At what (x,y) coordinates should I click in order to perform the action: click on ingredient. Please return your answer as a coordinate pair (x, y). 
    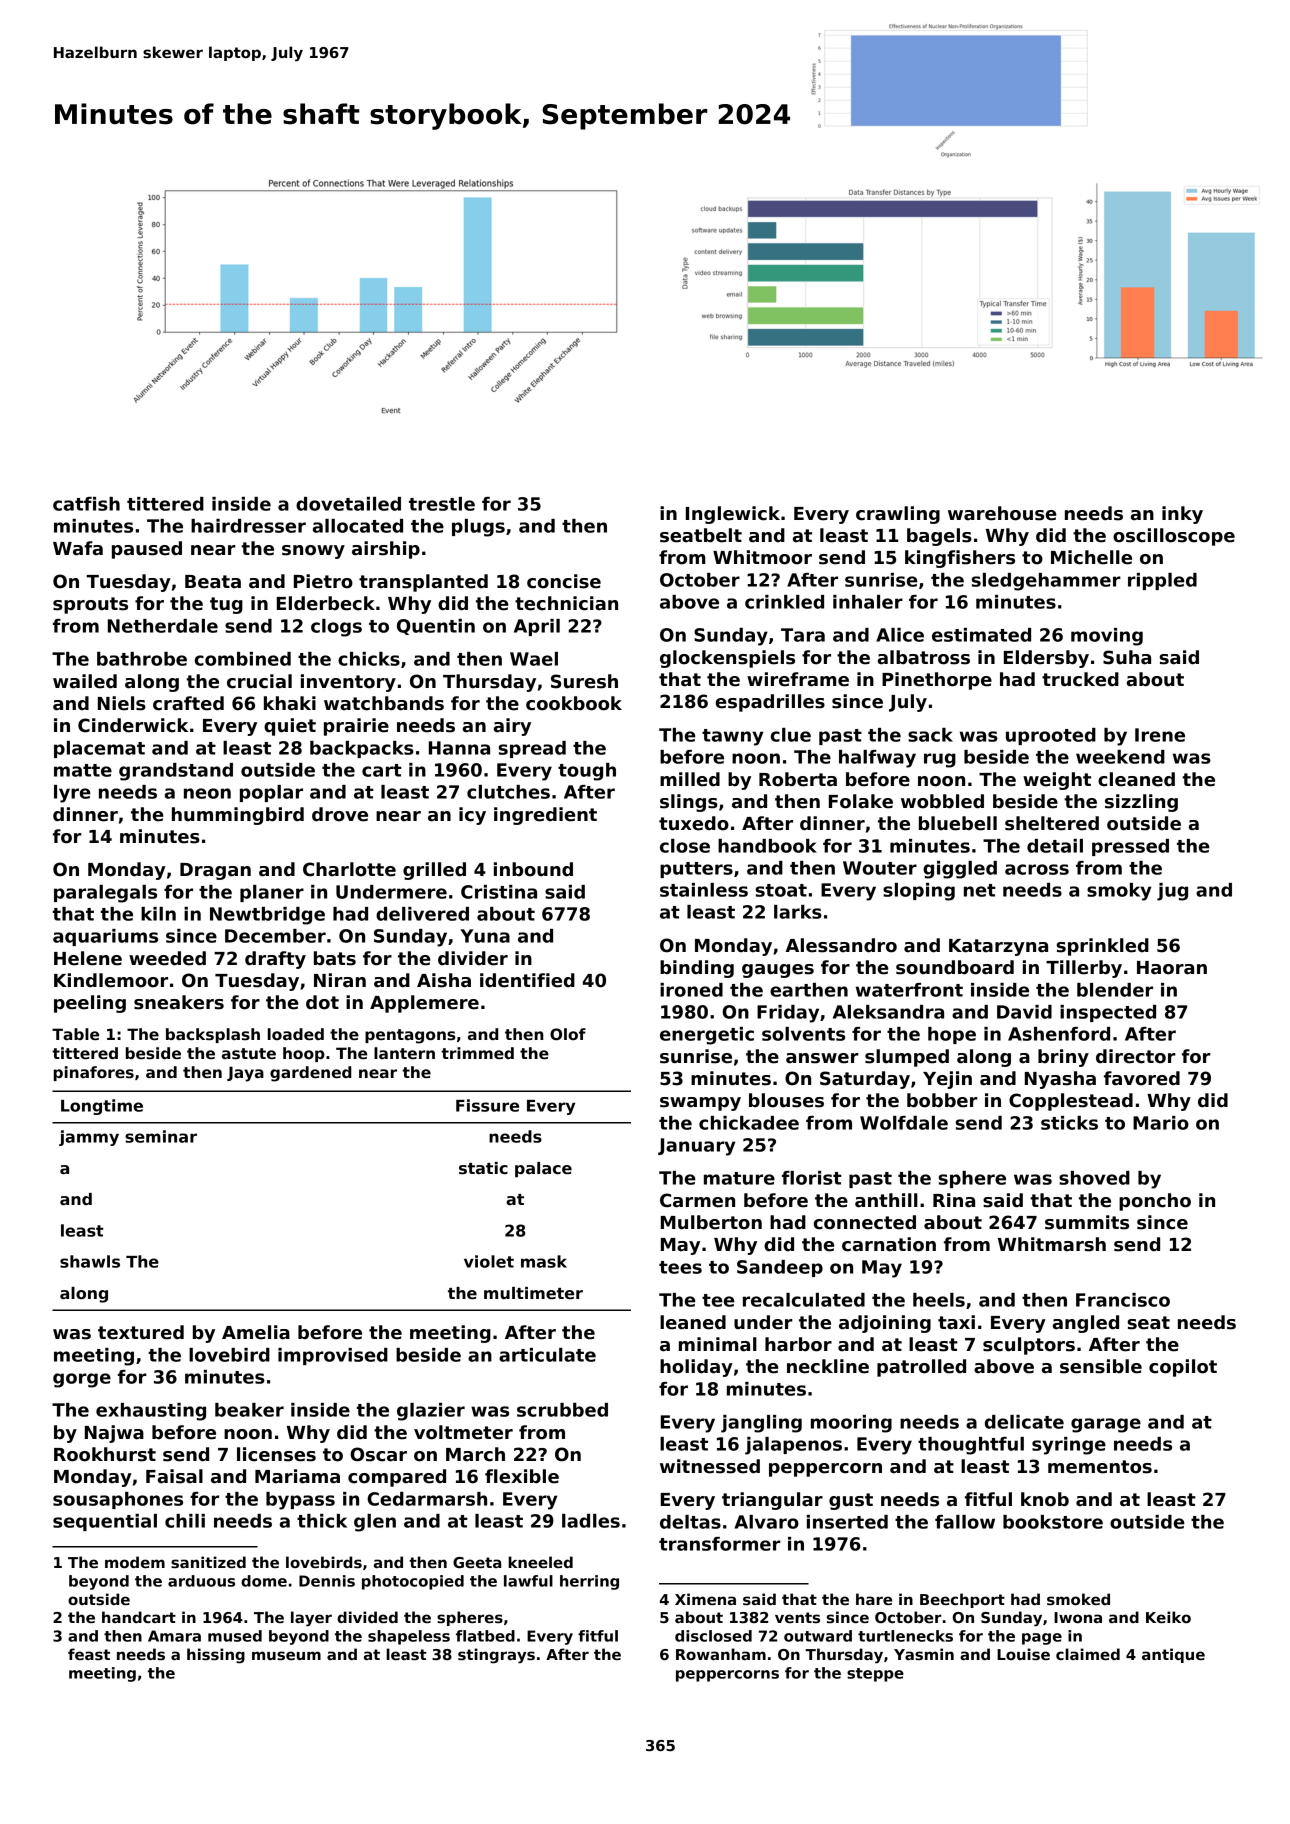
    Looking at the image, I should click on (545, 816).
